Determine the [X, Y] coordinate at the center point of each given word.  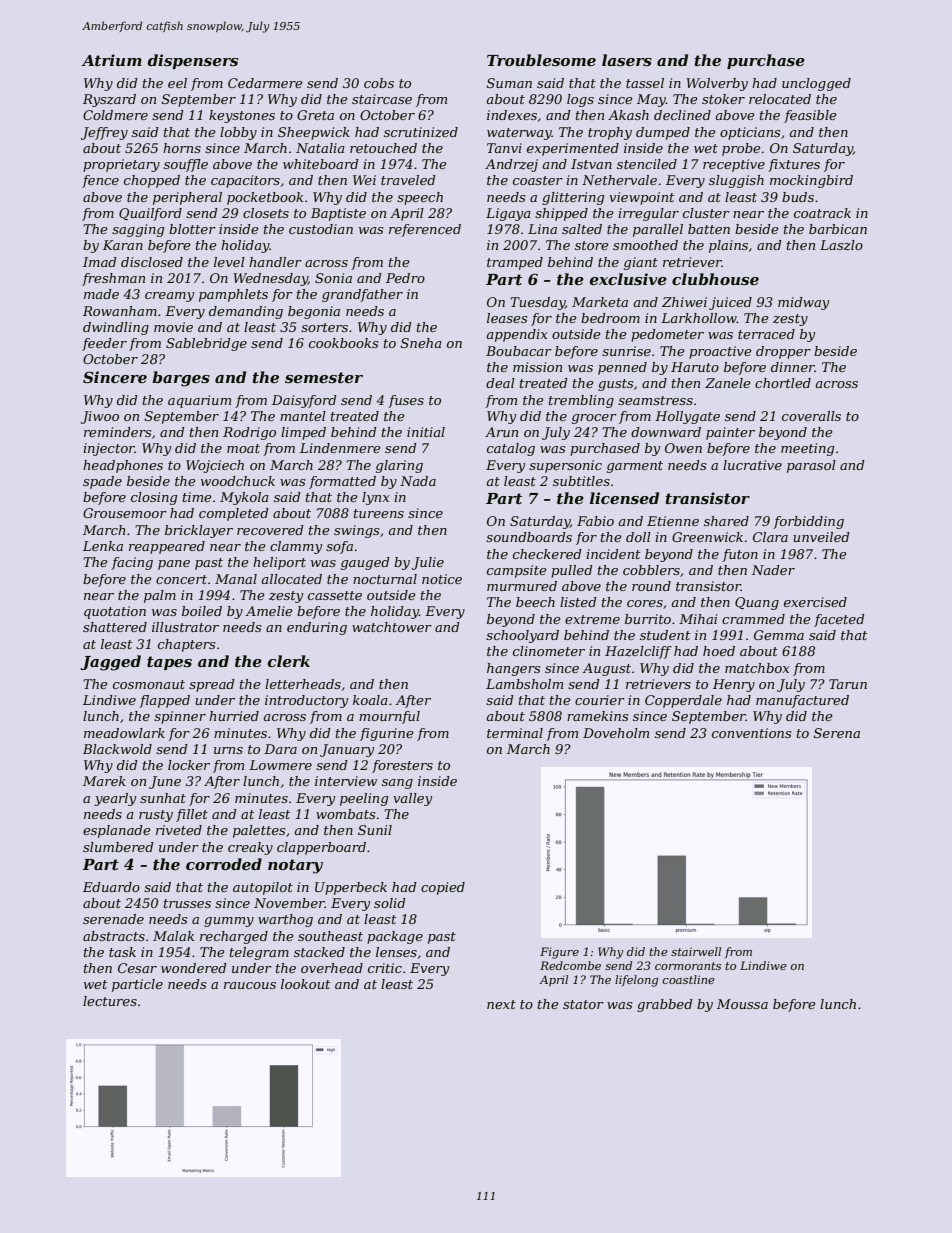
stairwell [696, 951]
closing [154, 498]
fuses [406, 401]
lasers [627, 60]
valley [412, 799]
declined [682, 115]
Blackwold [117, 749]
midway [803, 303]
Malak [173, 936]
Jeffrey [104, 133]
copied [443, 888]
